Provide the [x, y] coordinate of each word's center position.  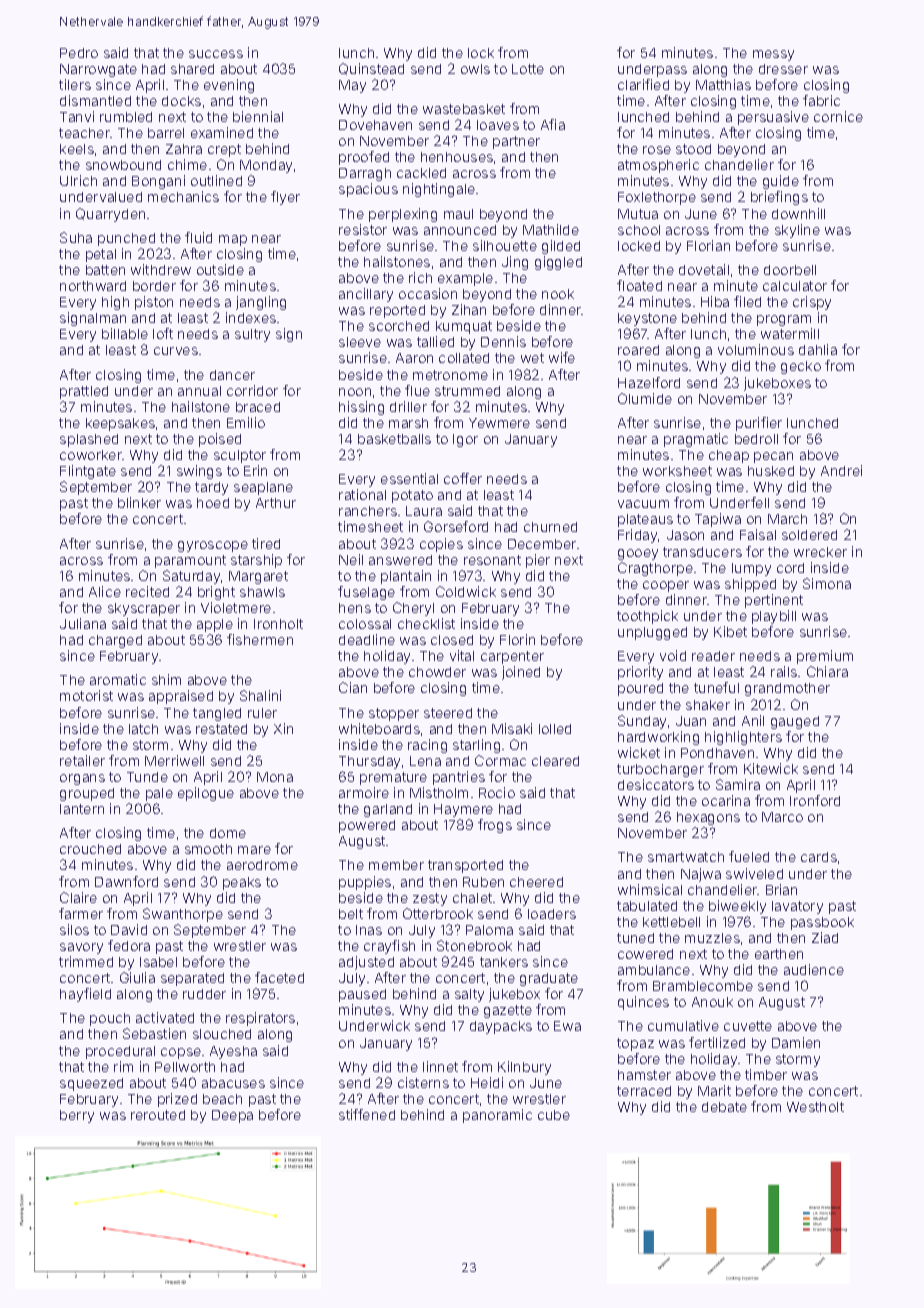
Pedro [79, 53]
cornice [838, 116]
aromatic [118, 679]
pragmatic [696, 440]
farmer [81, 913]
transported [465, 866]
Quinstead [371, 69]
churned [550, 527]
